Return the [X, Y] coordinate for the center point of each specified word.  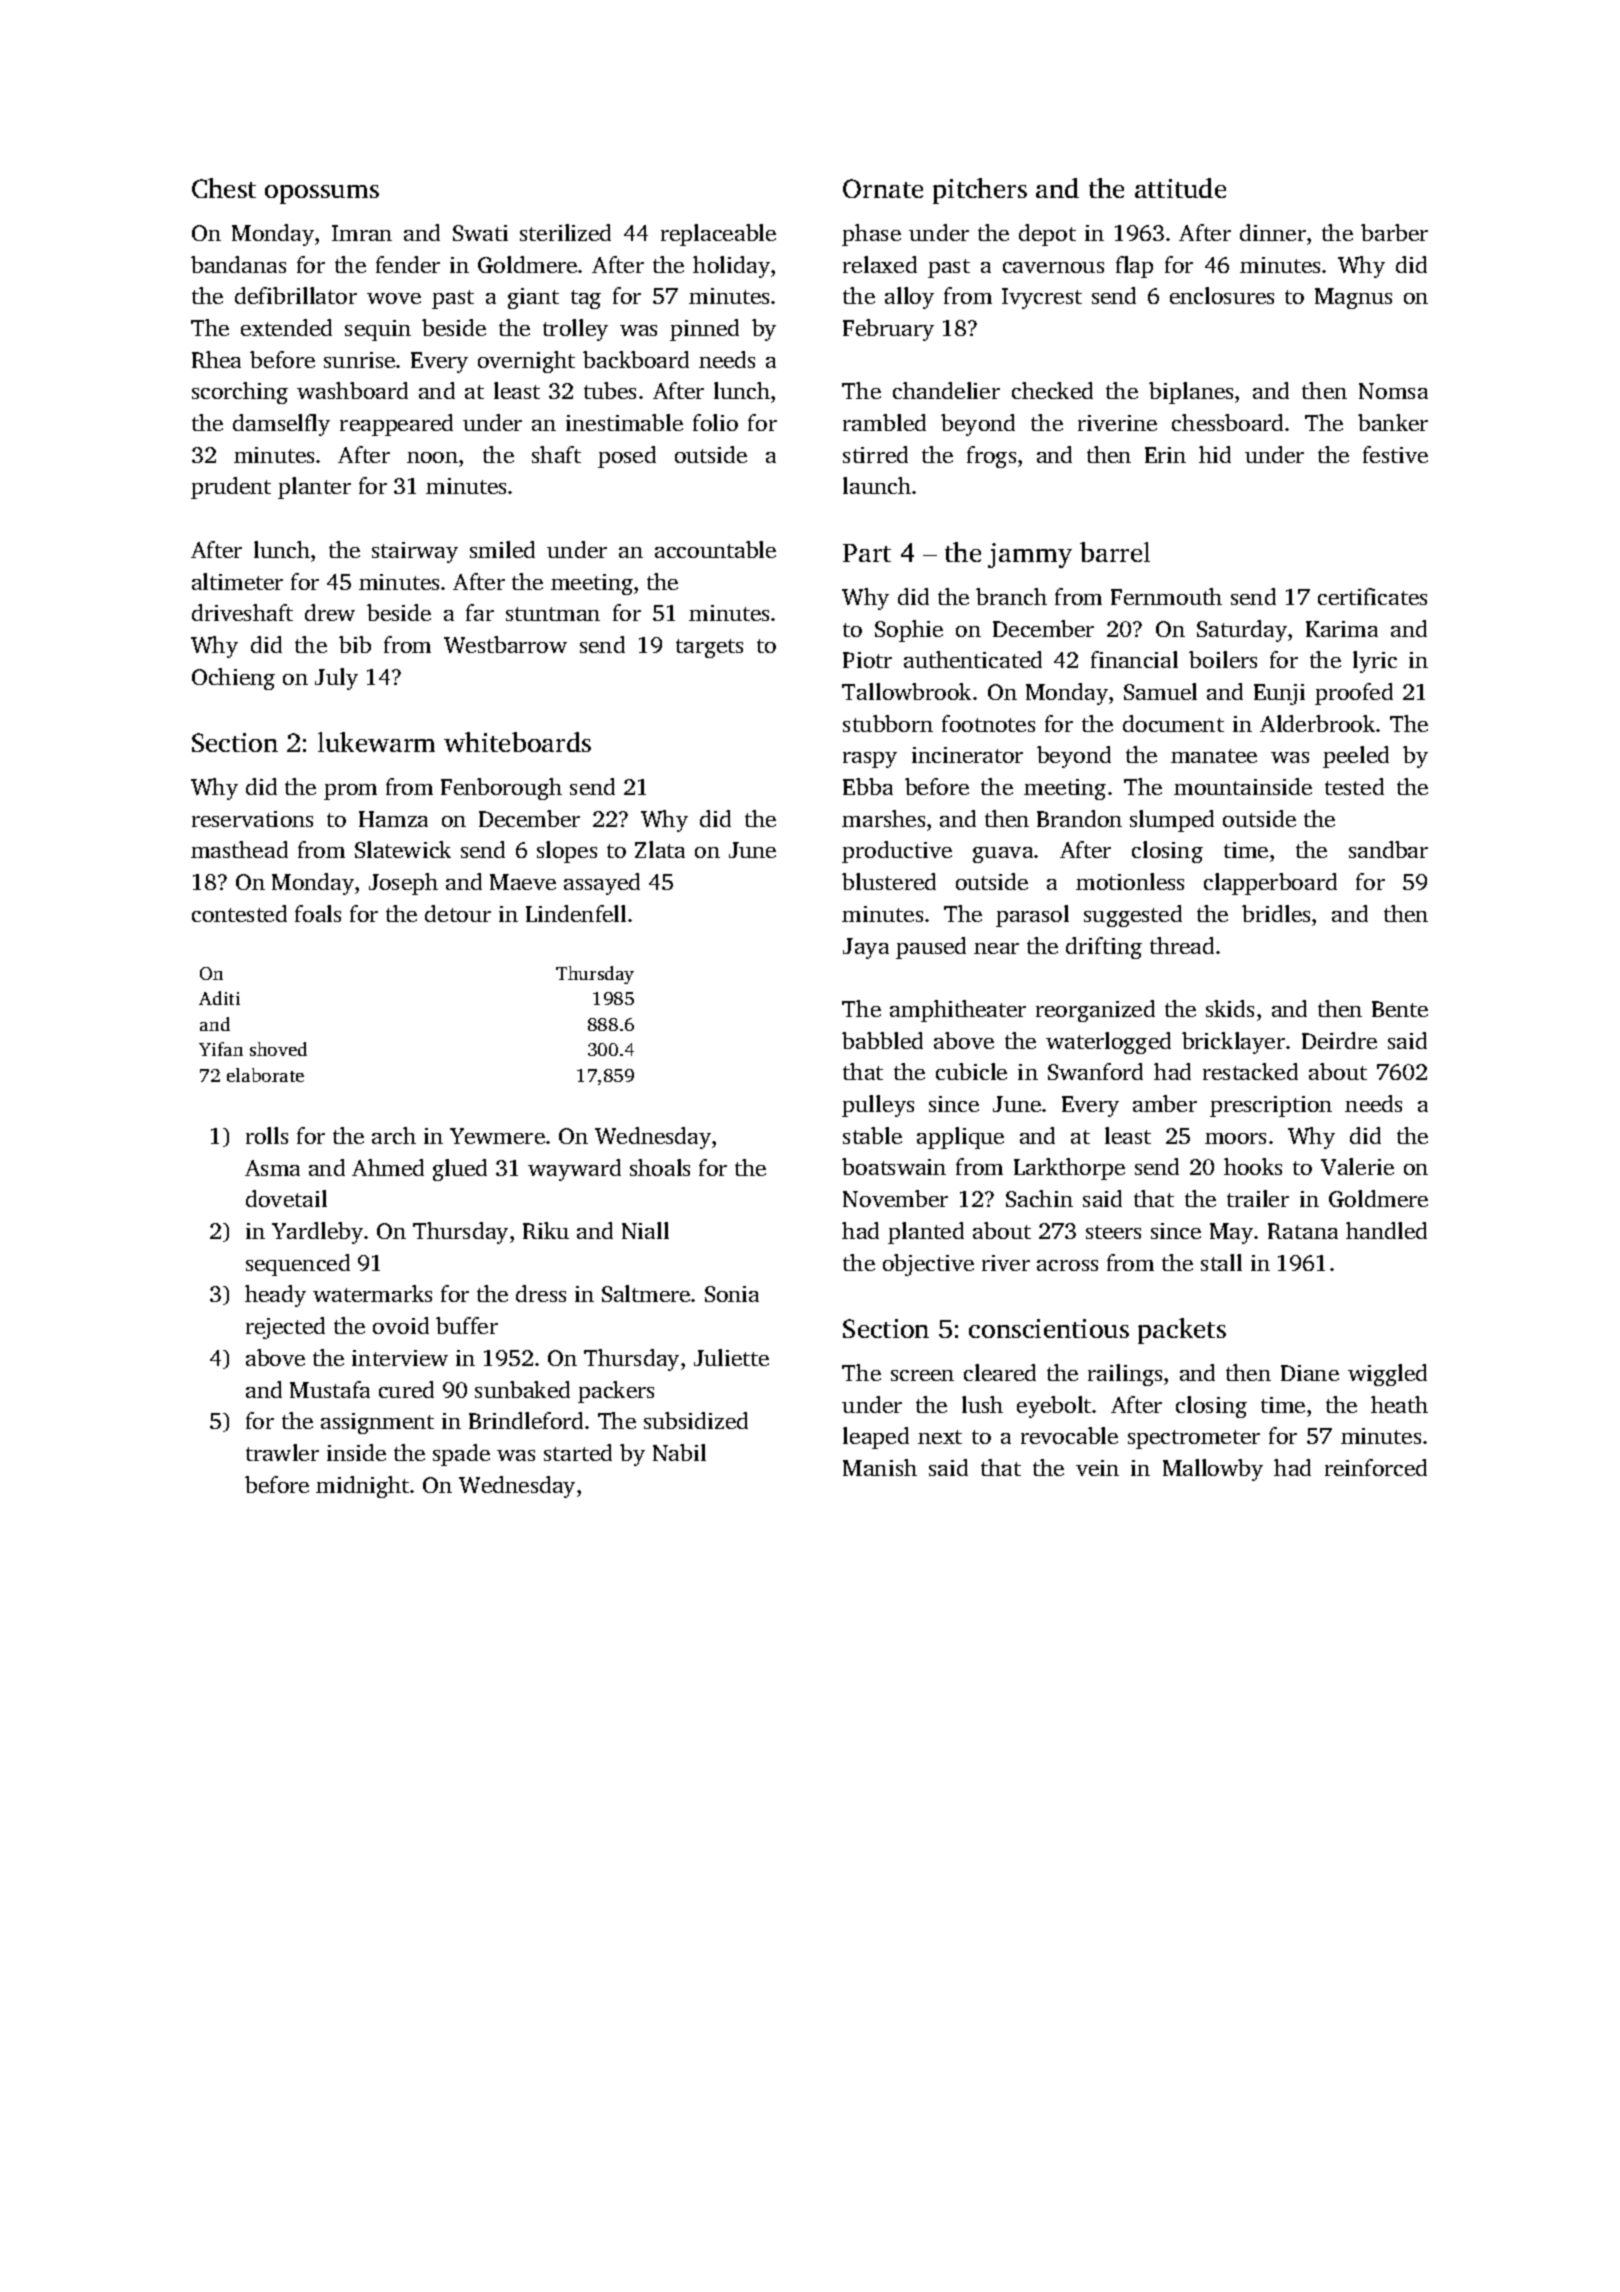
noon [432, 457]
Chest [224, 188]
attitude [1180, 188]
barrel [1115, 552]
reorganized [1095, 1011]
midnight [362, 1487]
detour [458, 913]
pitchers [980, 191]
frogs [991, 457]
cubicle [971, 1071]
